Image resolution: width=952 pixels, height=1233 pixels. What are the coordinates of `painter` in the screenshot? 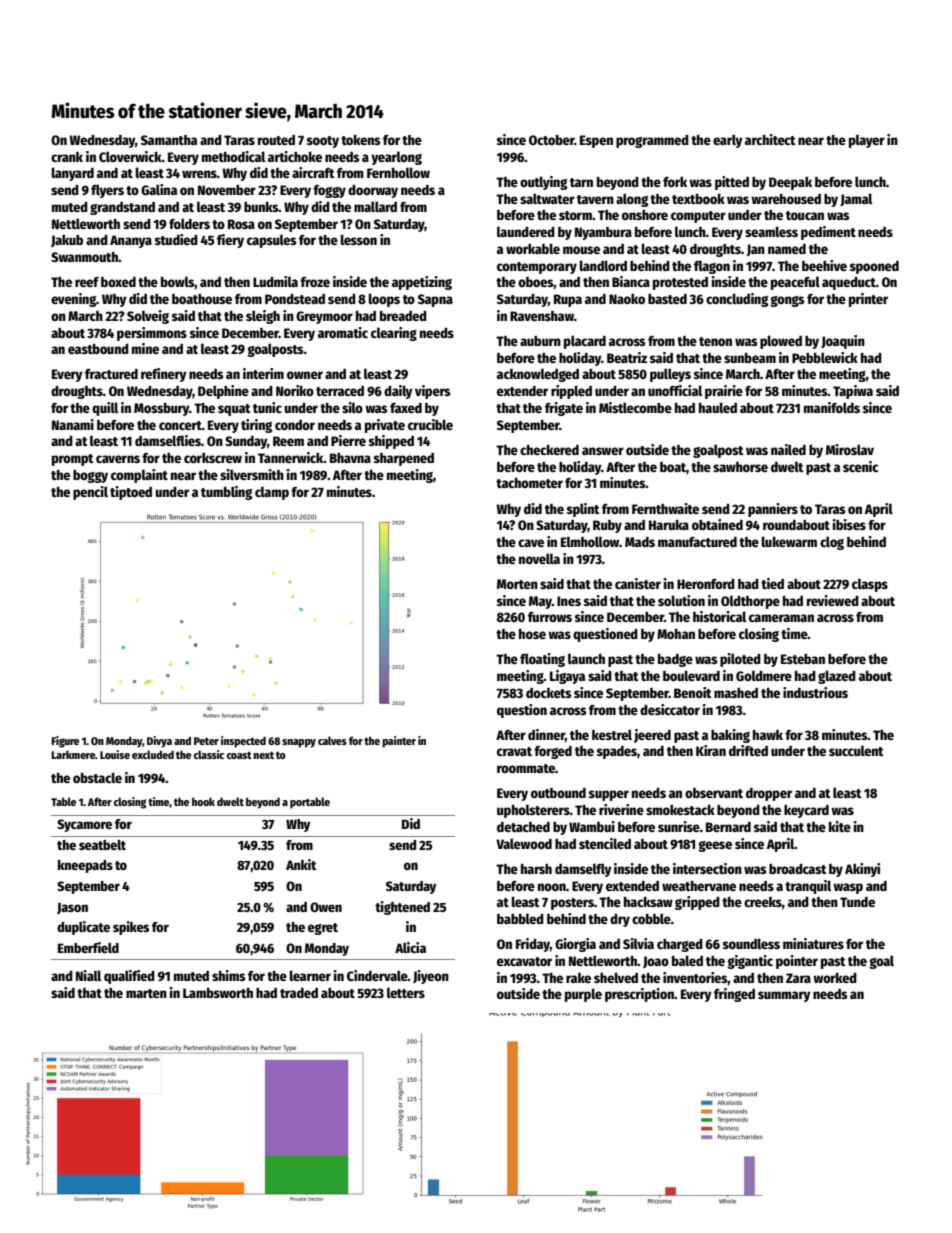 It's located at (399, 742).
